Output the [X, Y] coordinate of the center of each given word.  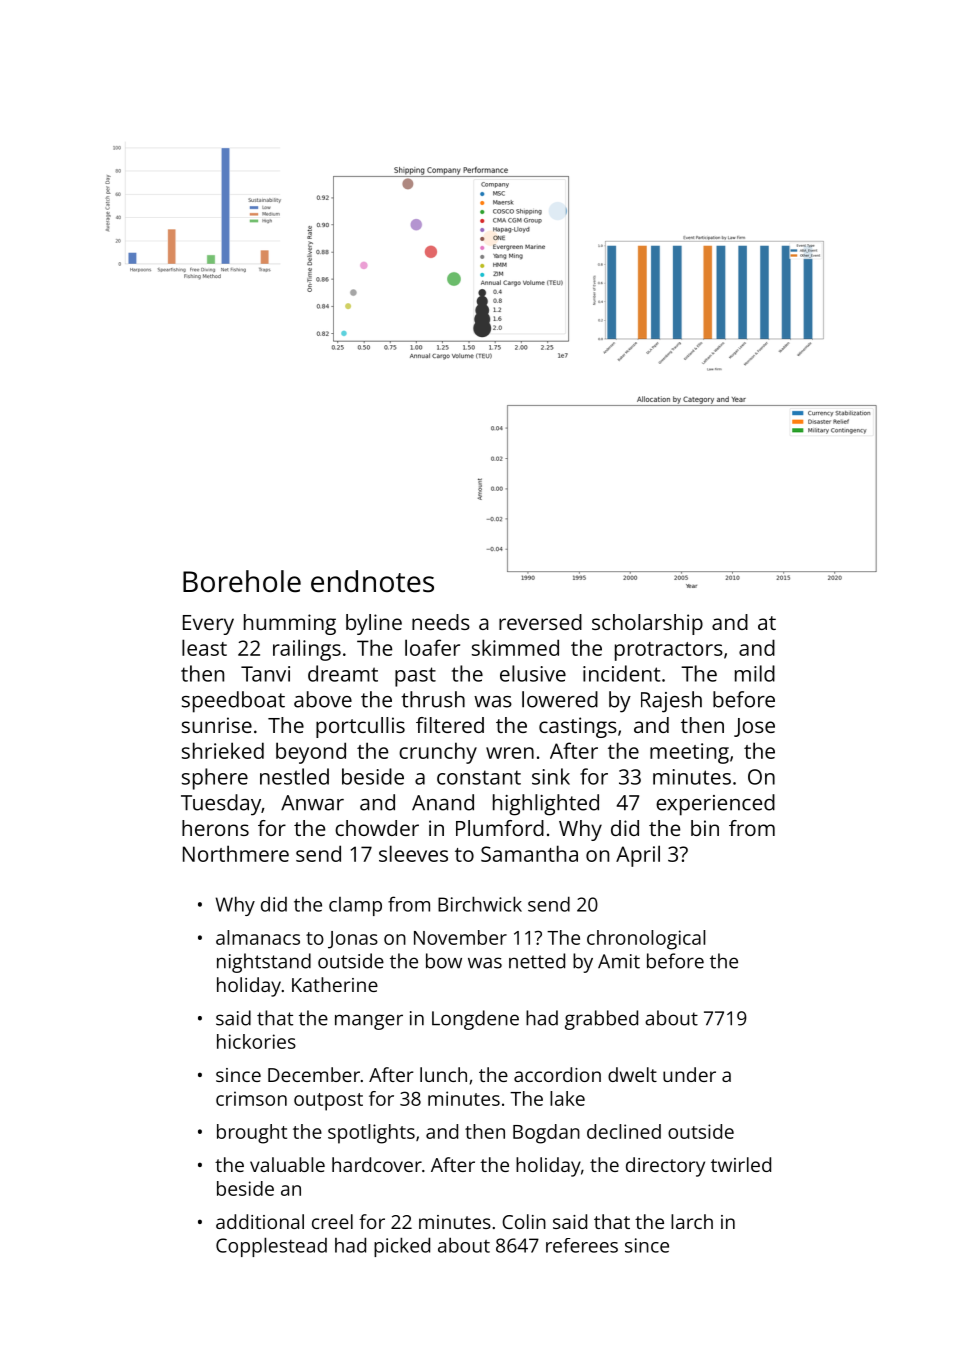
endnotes [372, 581]
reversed [540, 622]
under [689, 1074]
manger [369, 1022]
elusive [533, 673]
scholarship [647, 624]
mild [755, 673]
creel [332, 1221]
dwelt [632, 1074]
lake [567, 1098]
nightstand [264, 963]
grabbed [601, 1020]
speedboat [233, 702]
